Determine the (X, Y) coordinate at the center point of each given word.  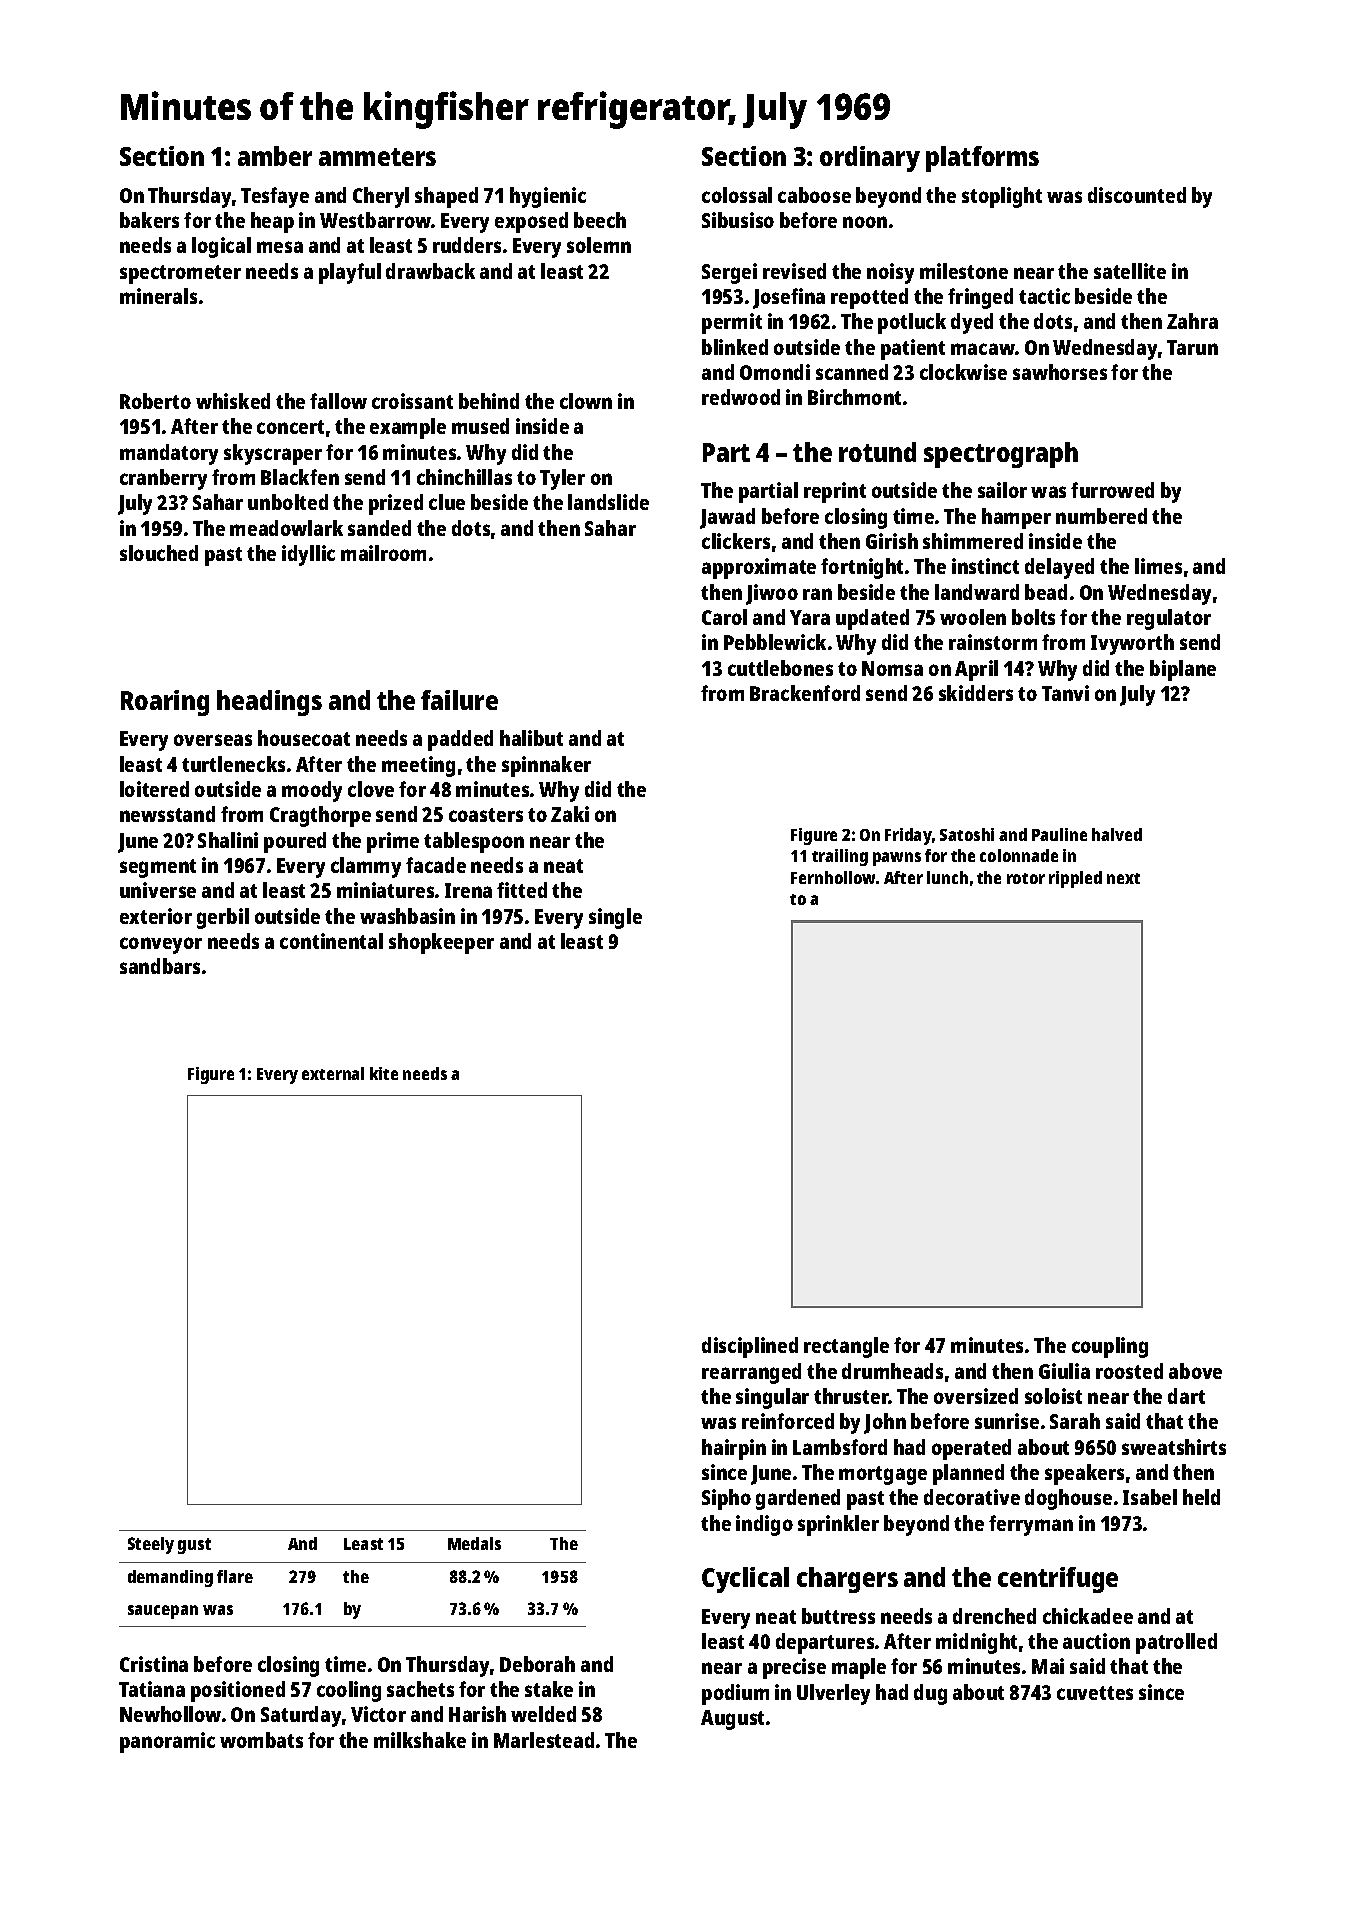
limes (1158, 566)
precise (794, 1668)
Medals (474, 1543)
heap (272, 222)
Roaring (165, 703)
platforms (982, 159)
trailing (840, 857)
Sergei (729, 273)
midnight (976, 1643)
